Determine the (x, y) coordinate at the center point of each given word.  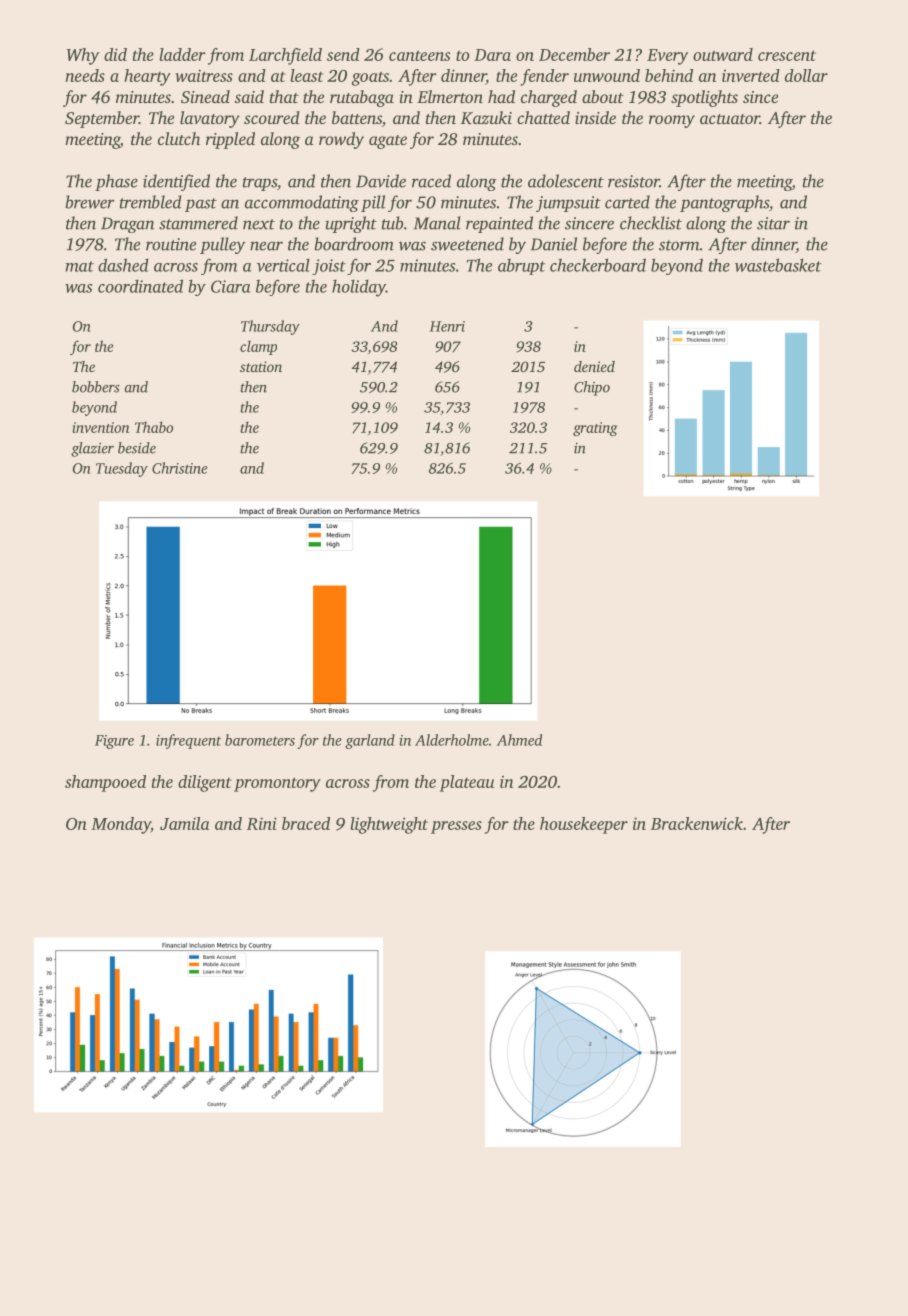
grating (595, 429)
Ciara (231, 286)
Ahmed (519, 740)
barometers (260, 740)
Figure (114, 742)
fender (544, 77)
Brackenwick (697, 823)
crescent (787, 55)
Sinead (205, 97)
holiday (359, 288)
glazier (92, 449)
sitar (773, 223)
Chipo (592, 388)
